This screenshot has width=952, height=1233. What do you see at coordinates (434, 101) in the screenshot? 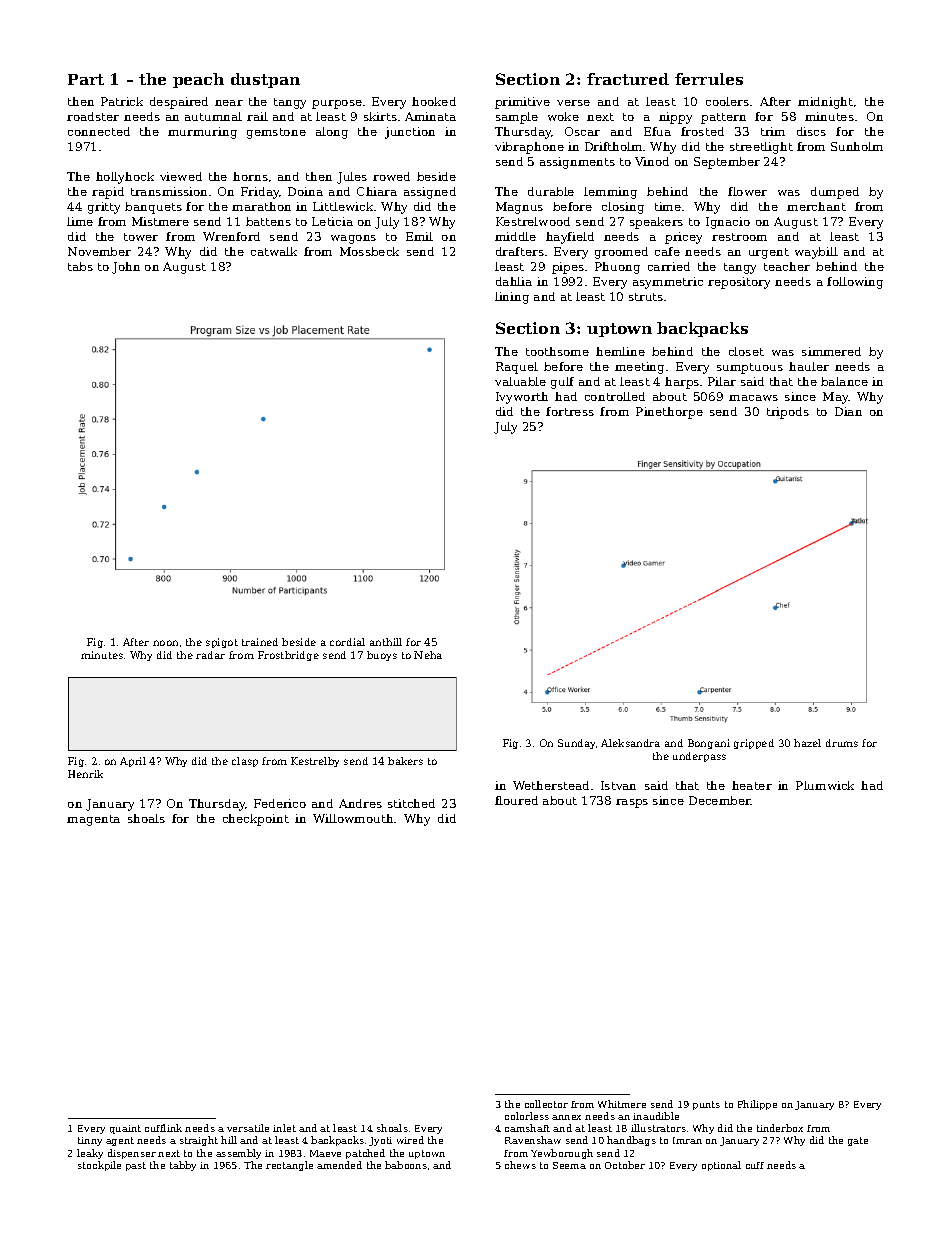
I see `hooked` at bounding box center [434, 101].
